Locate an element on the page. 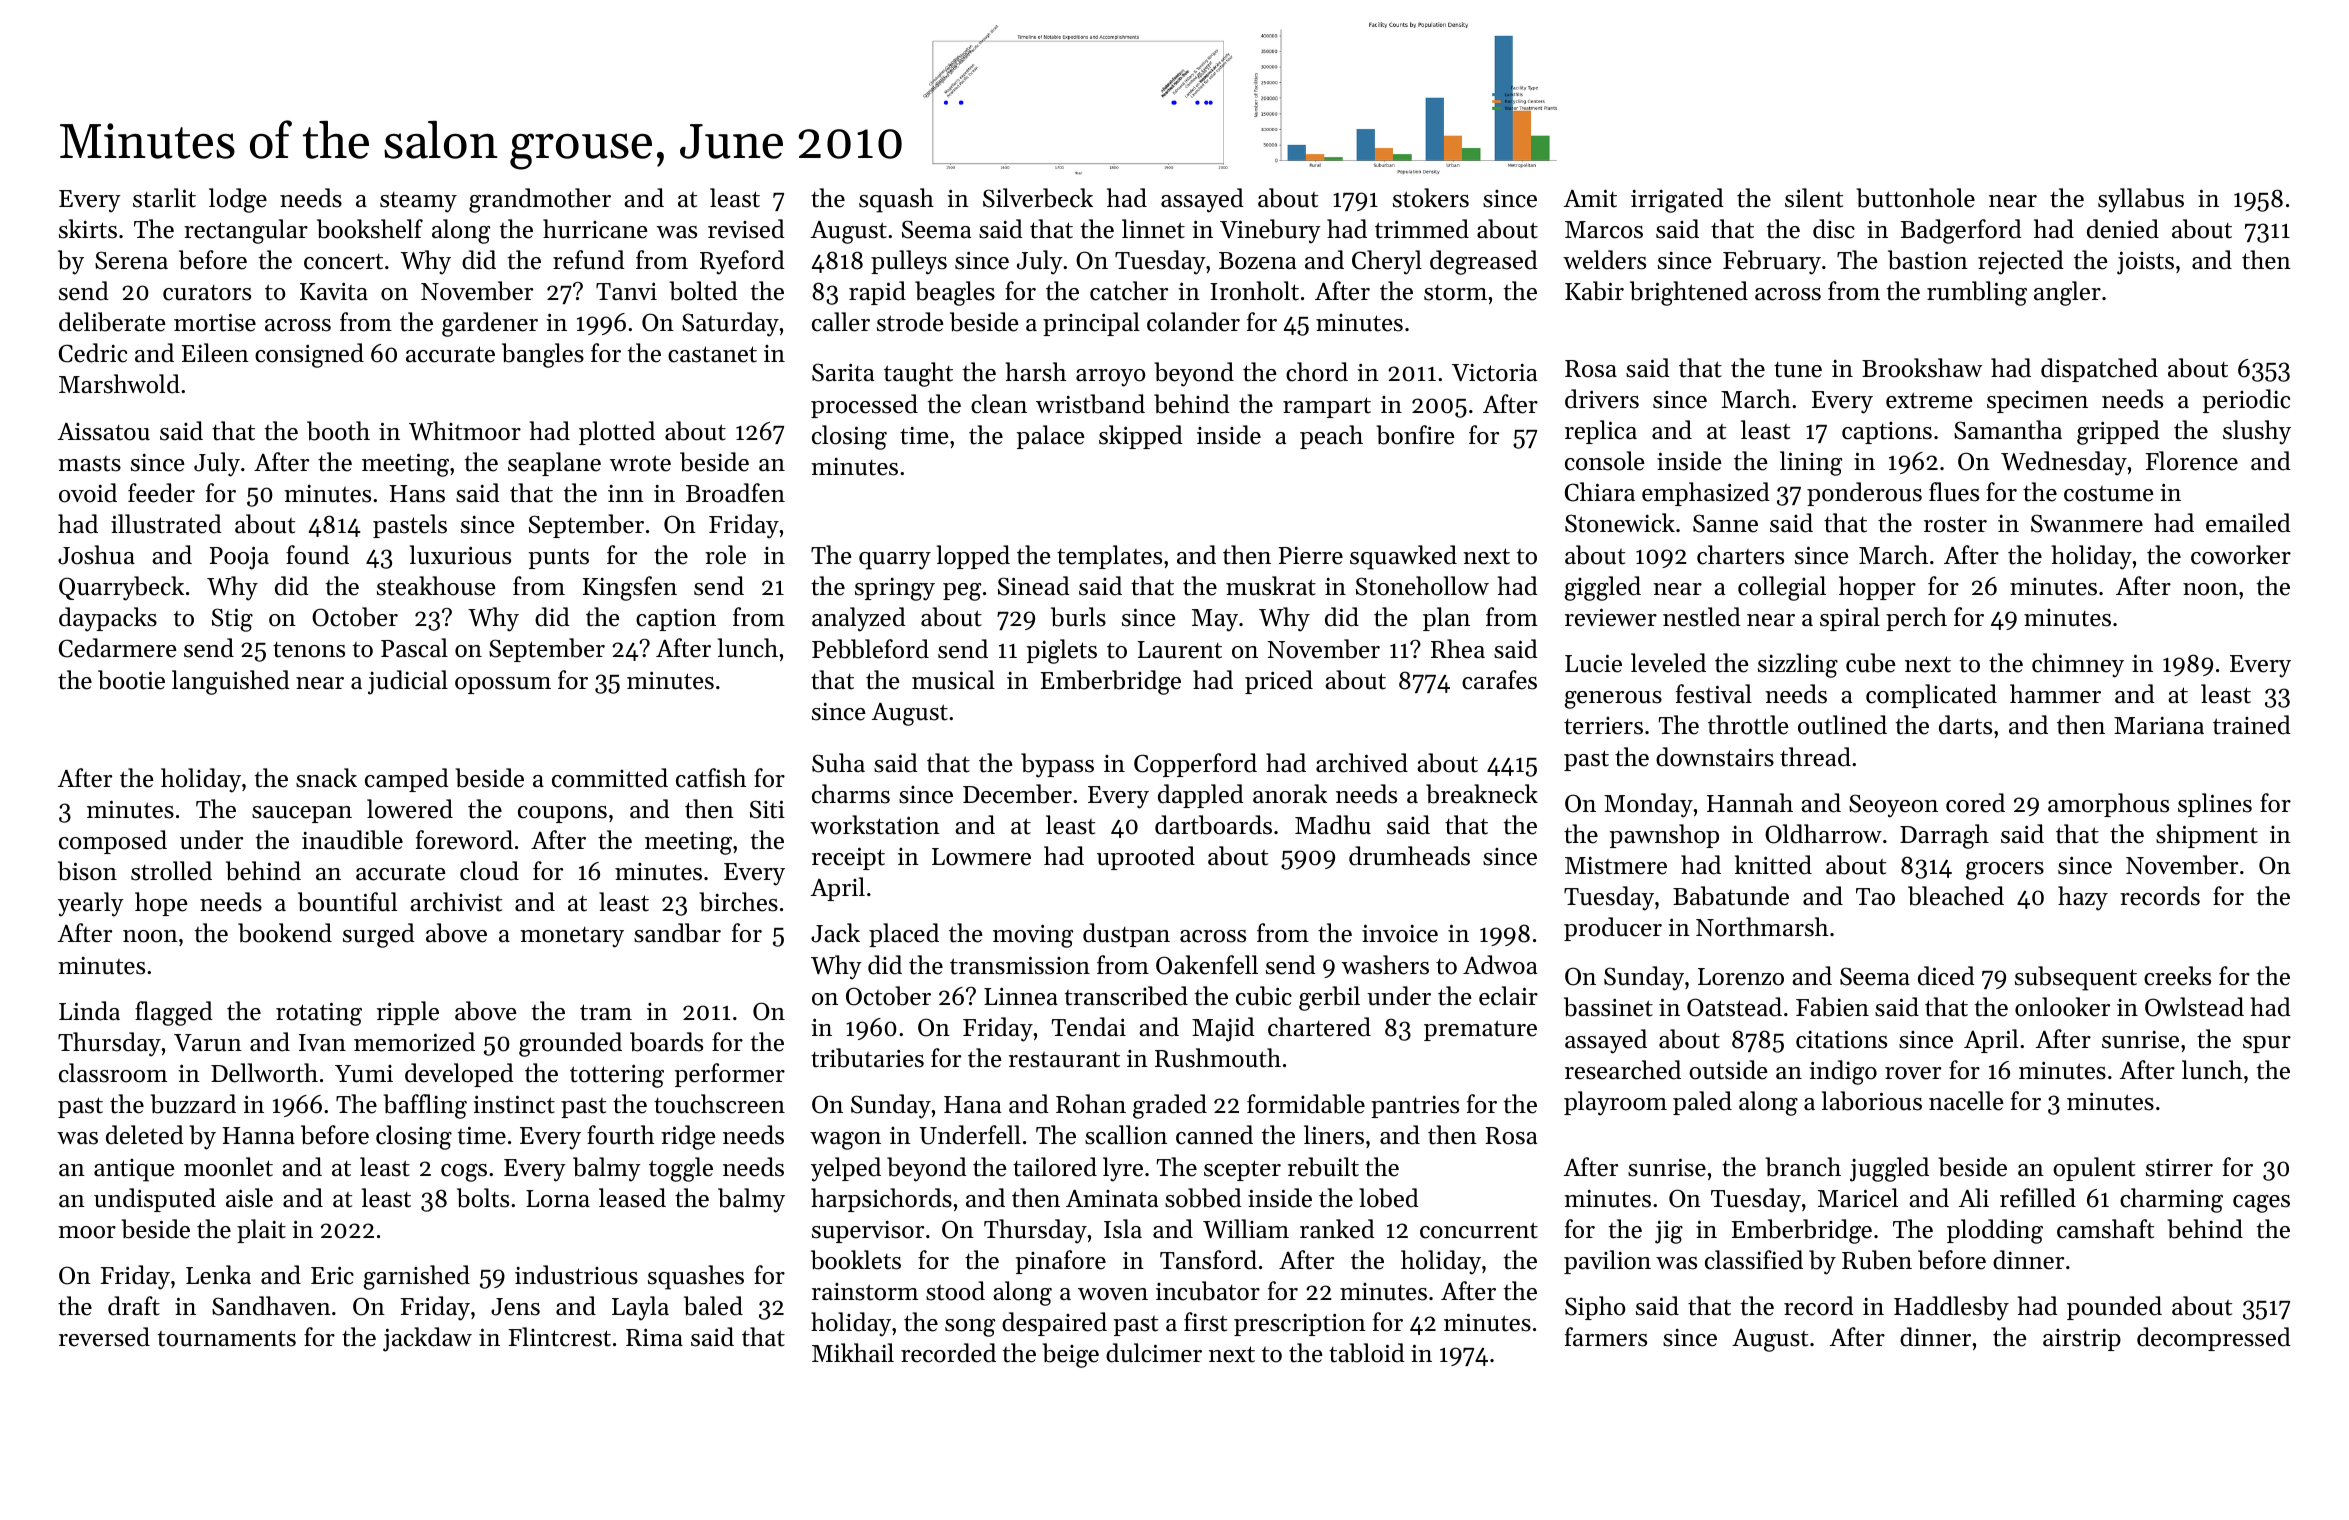  Copperford is located at coordinates (1195, 765).
